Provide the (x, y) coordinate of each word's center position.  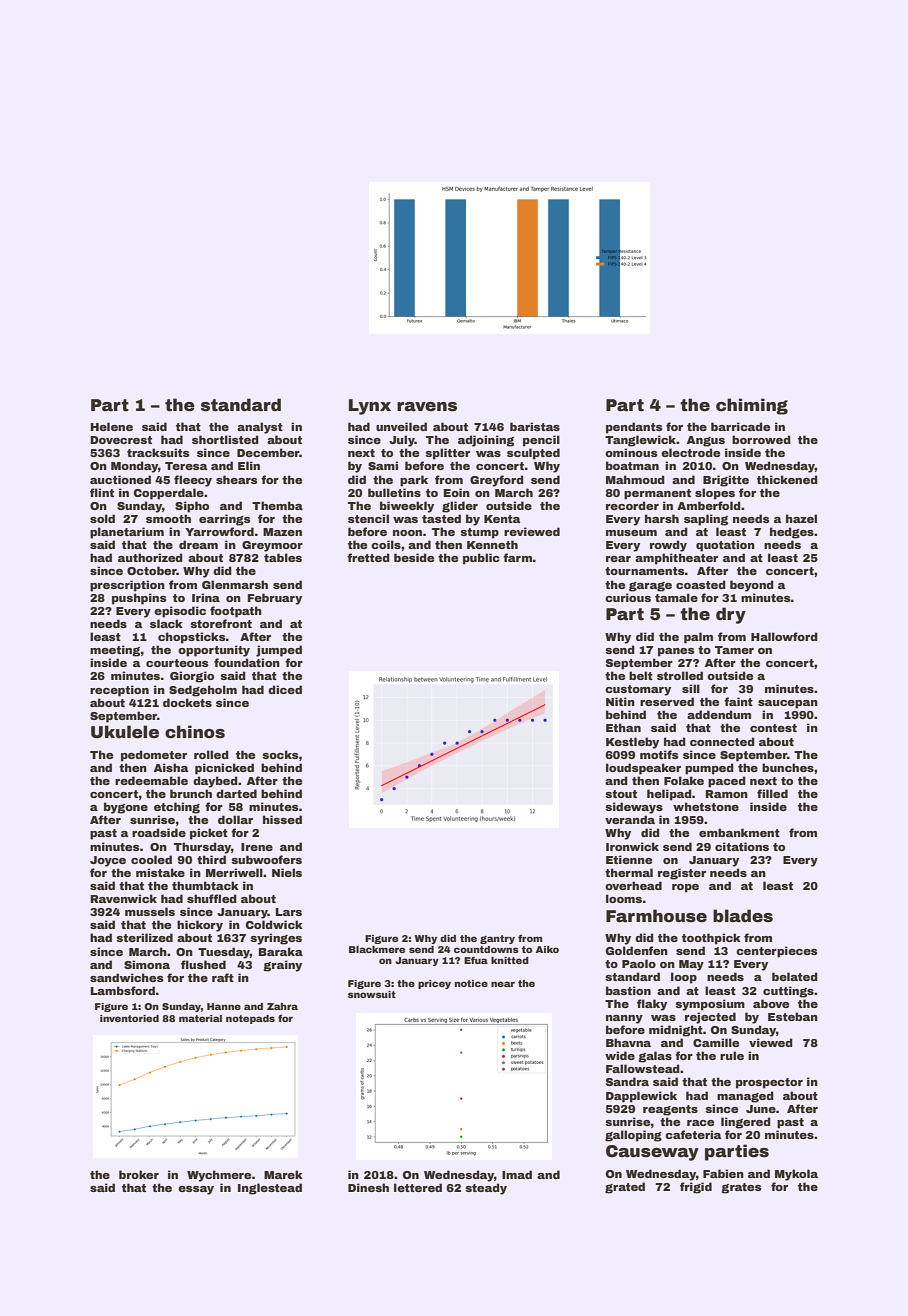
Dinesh (368, 1187)
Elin (249, 465)
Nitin (620, 701)
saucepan (788, 704)
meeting (115, 651)
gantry (497, 939)
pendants (634, 428)
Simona (147, 964)
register (682, 874)
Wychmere (219, 1176)
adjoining (486, 441)
